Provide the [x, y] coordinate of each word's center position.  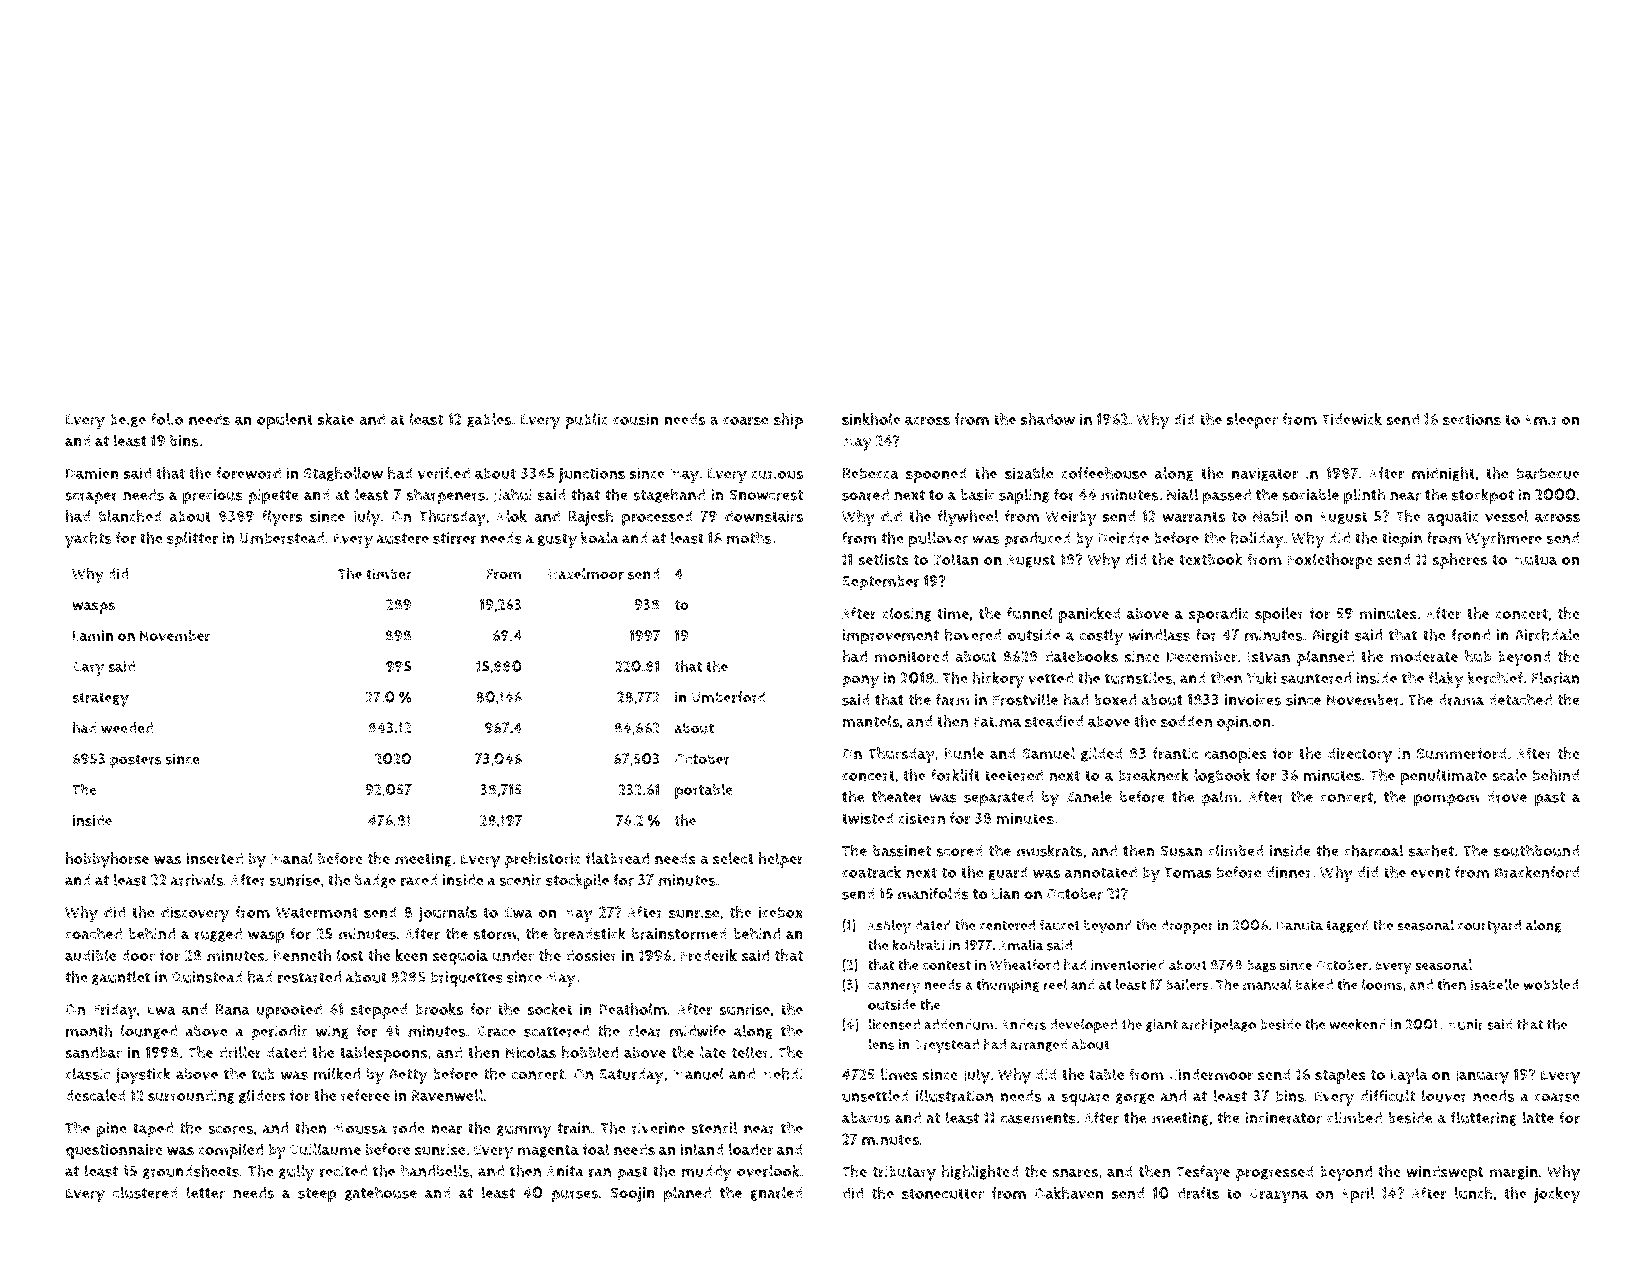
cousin [636, 419]
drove [1506, 797]
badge [375, 881]
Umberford [728, 697]
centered [1007, 925]
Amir [1541, 420]
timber [389, 574]
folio [167, 419]
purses [574, 1196]
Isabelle [1495, 984]
